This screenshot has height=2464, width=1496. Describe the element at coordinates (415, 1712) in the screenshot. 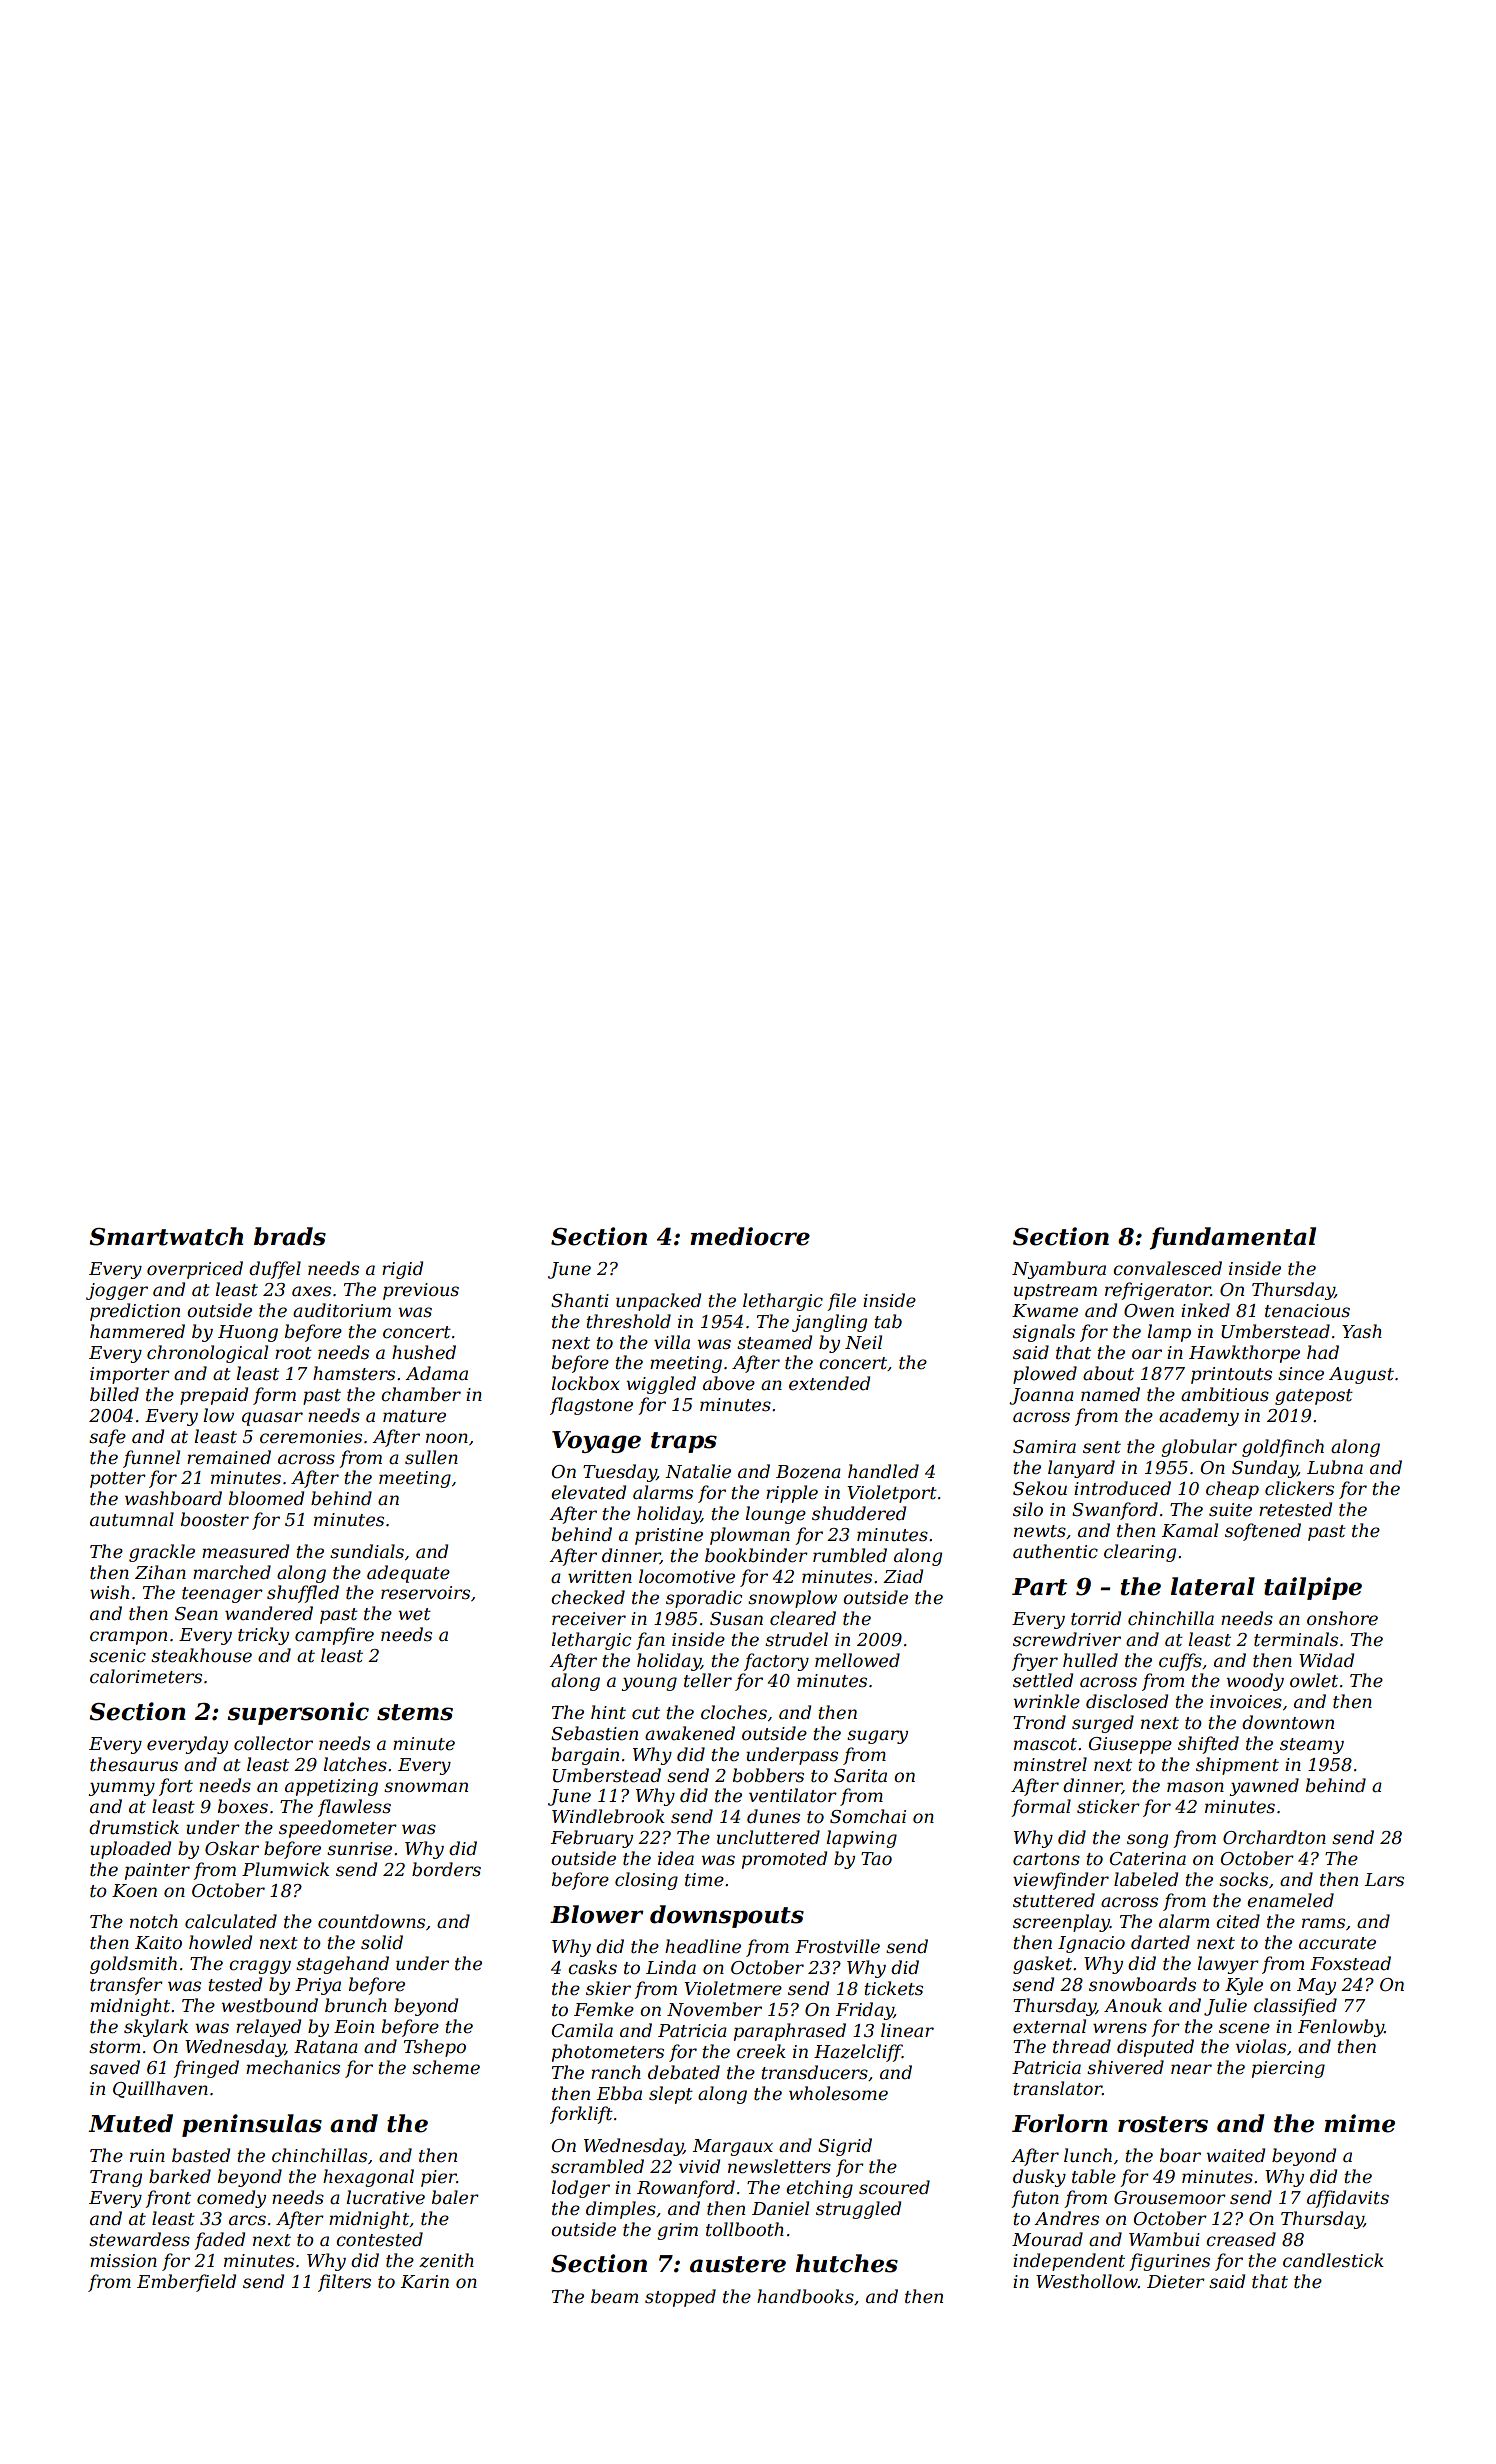

I see `stems` at that location.
